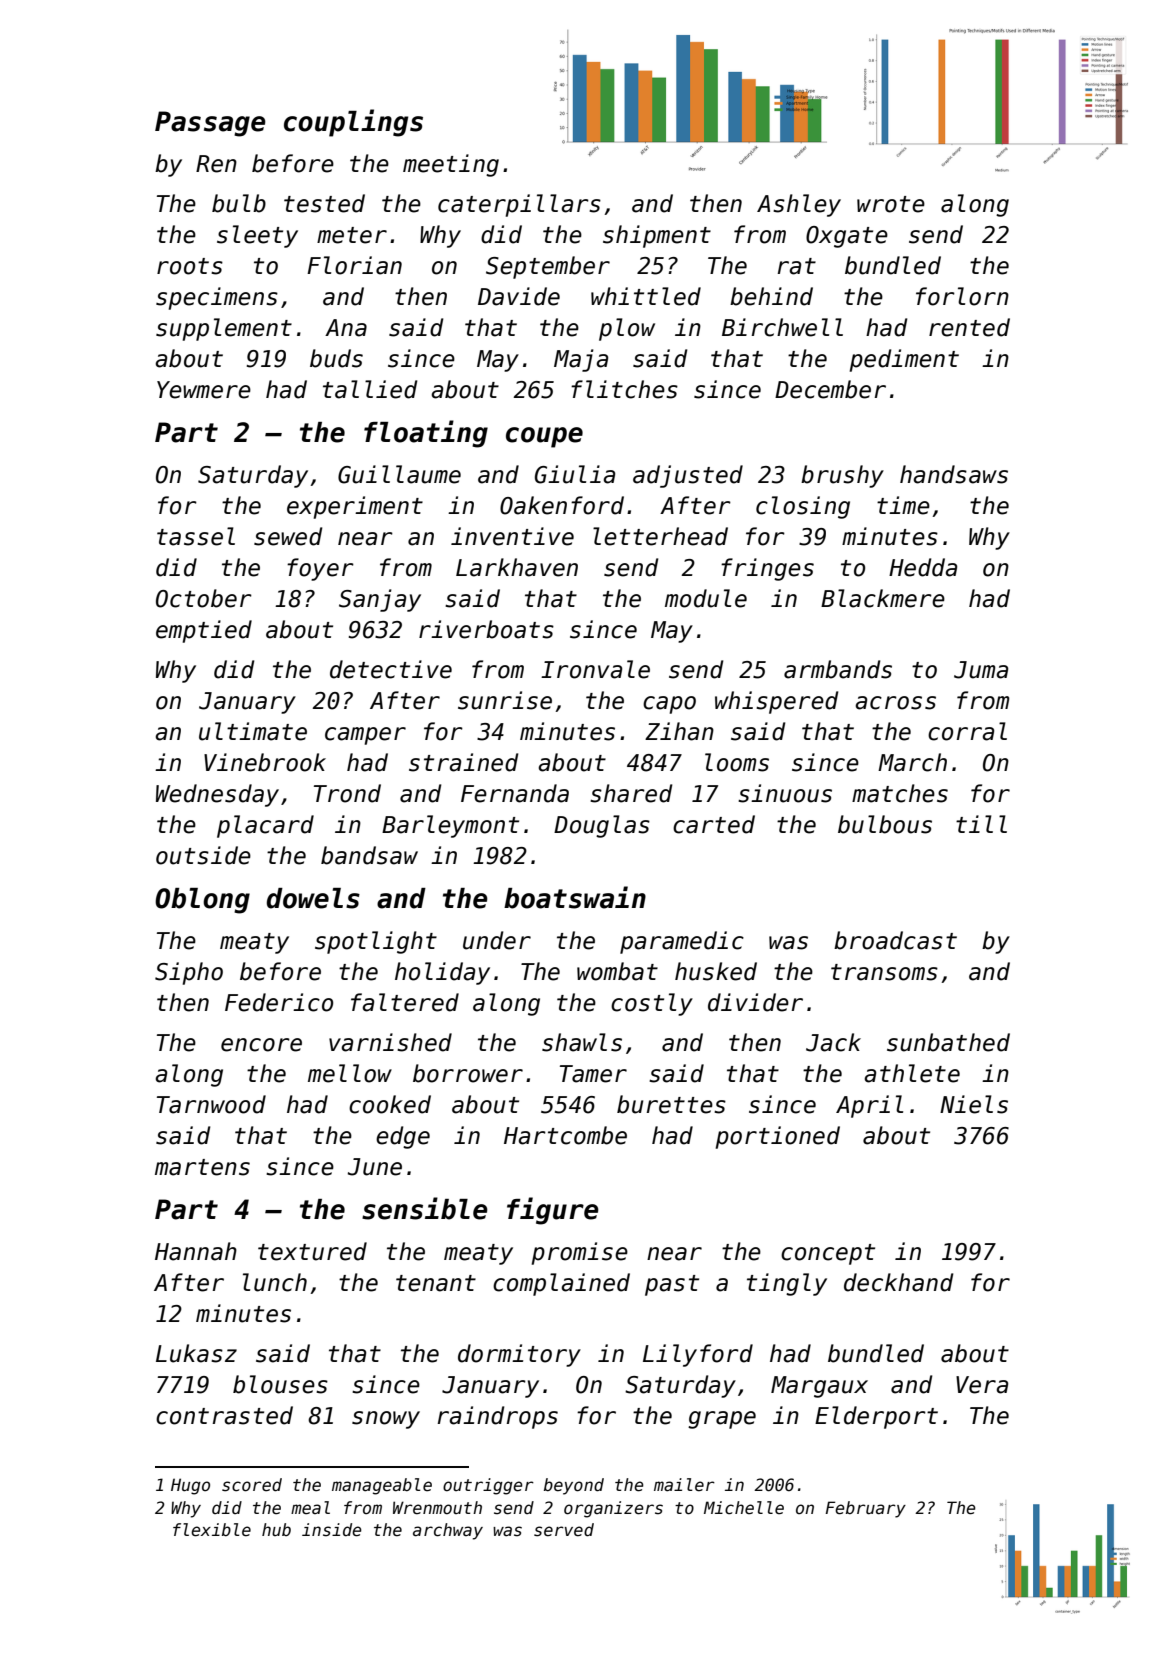 Image resolution: width=1165 pixels, height=1654 pixels. I want to click on couplings, so click(353, 123).
